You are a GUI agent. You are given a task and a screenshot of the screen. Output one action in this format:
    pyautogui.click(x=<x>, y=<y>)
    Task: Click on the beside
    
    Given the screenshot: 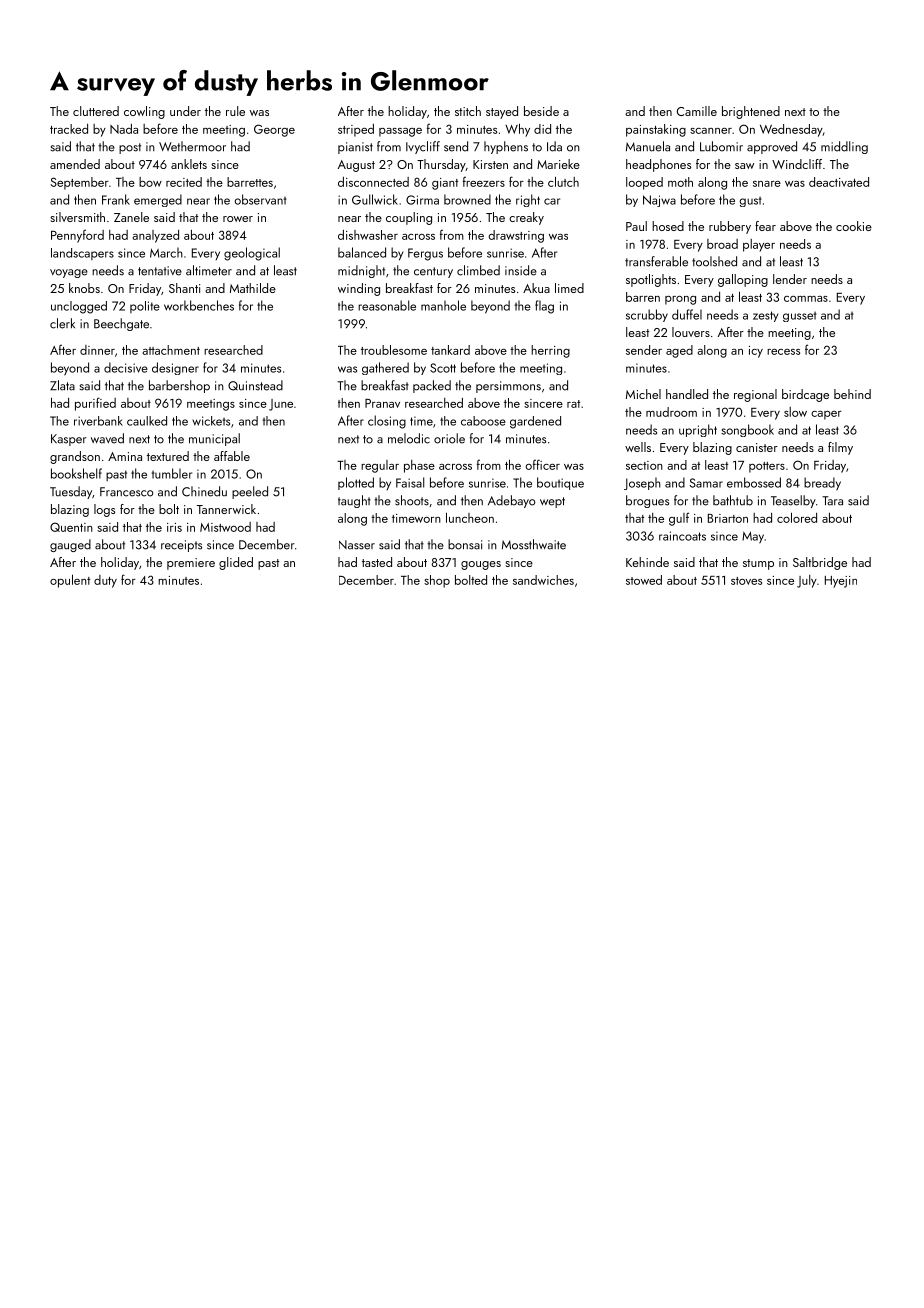 What is the action you would take?
    pyautogui.click(x=541, y=111)
